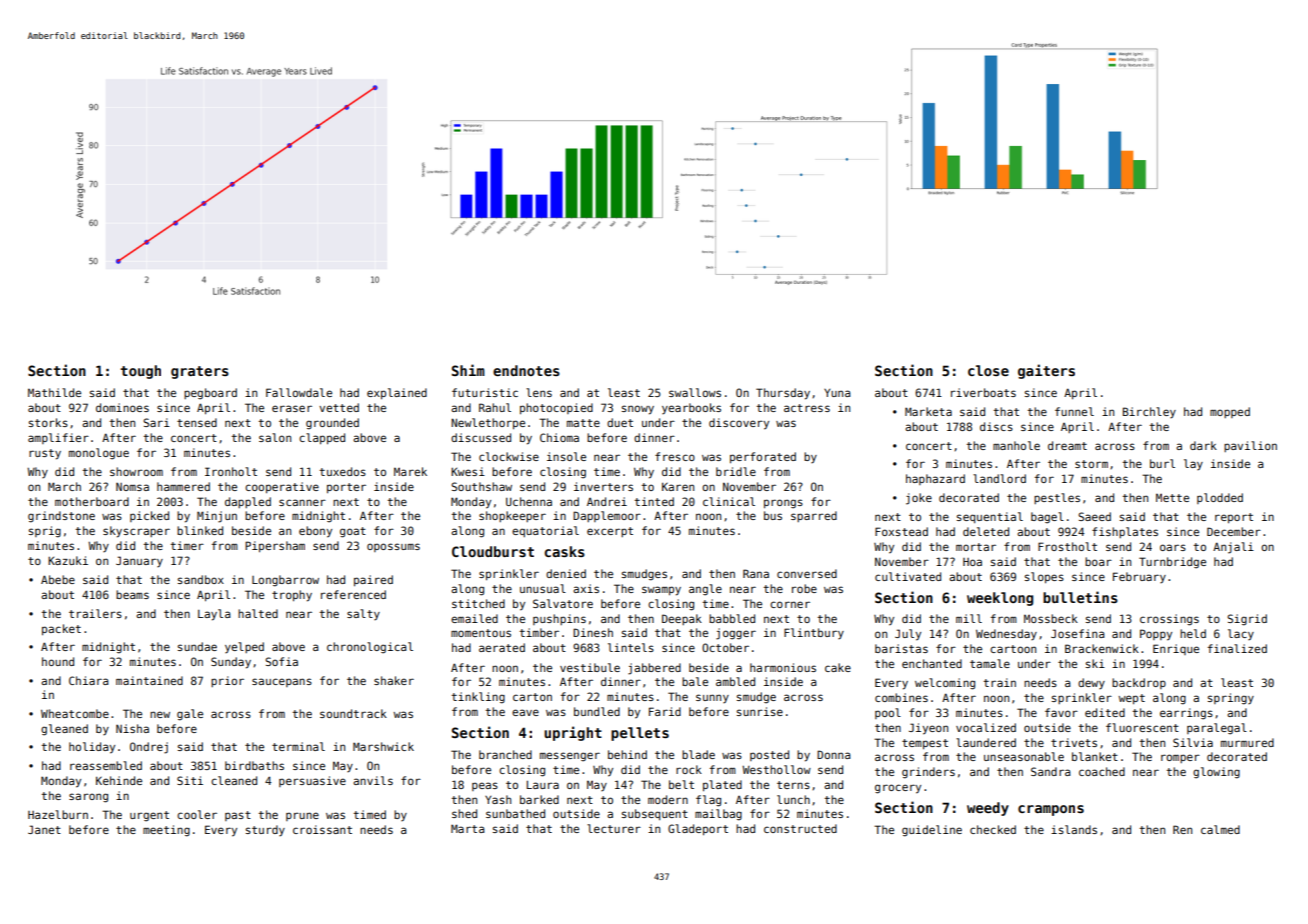  What do you see at coordinates (322, 438) in the document?
I see `clapped` at bounding box center [322, 438].
